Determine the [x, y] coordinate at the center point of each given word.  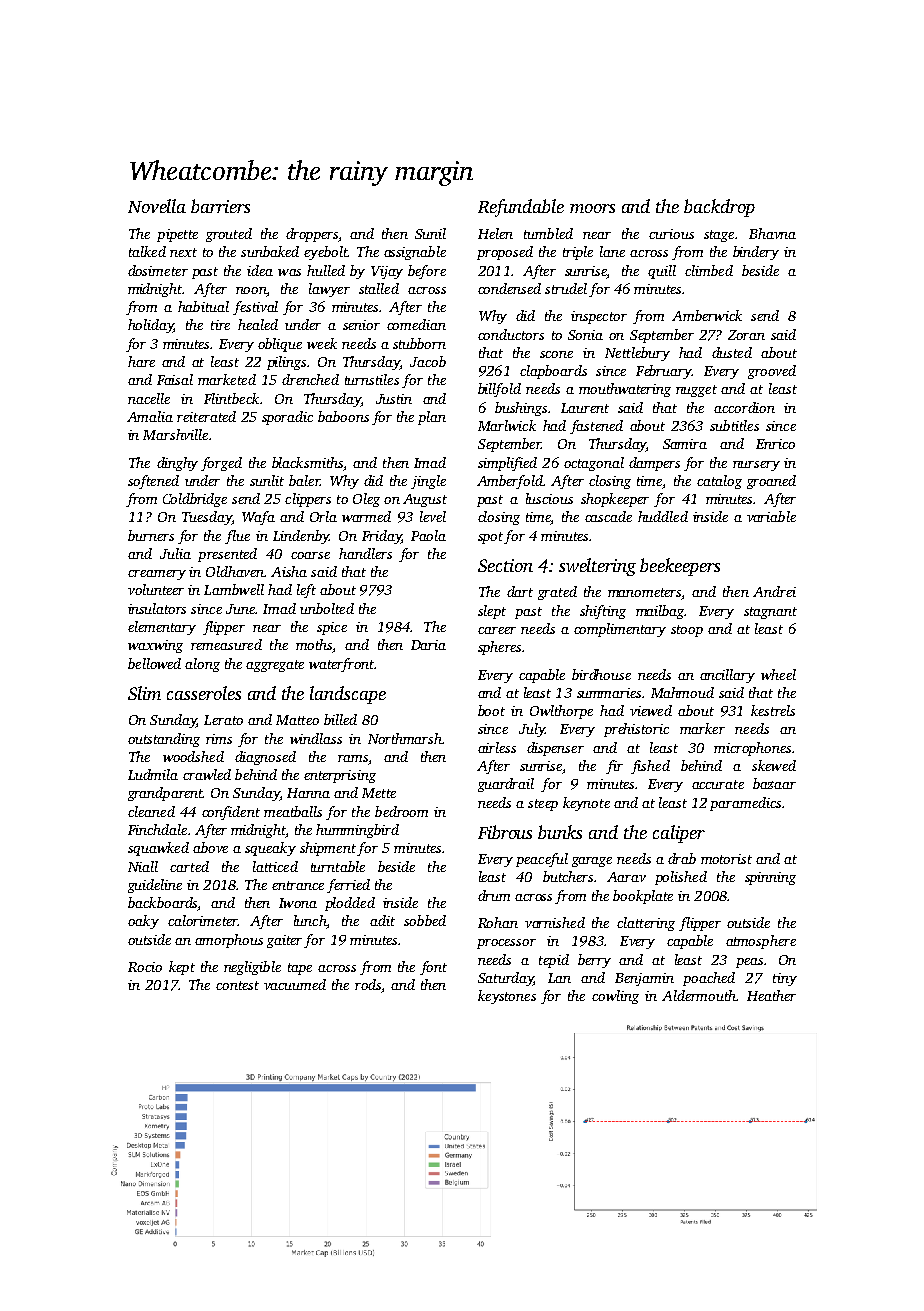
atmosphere [761, 942]
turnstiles [372, 379]
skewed [774, 765]
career [497, 630]
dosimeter [158, 270]
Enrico [775, 444]
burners [151, 535]
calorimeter [203, 920]
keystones [507, 997]
